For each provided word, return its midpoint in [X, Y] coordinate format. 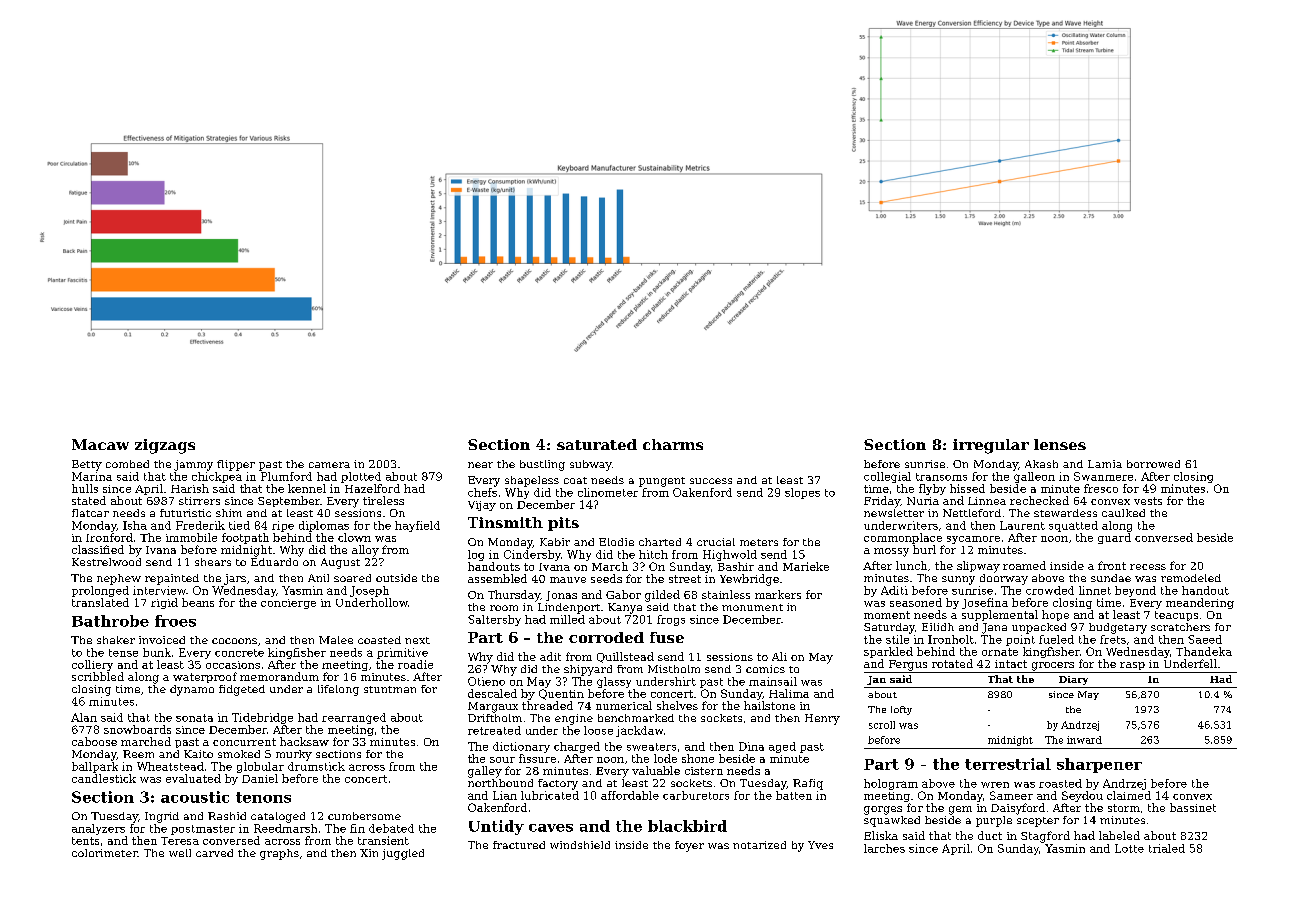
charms [673, 444]
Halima [789, 693]
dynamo [192, 690]
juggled [403, 854]
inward [1084, 740]
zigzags [165, 446]
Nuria [923, 501]
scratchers [1180, 627]
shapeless [532, 481]
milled [567, 619]
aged [782, 747]
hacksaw [304, 741]
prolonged [100, 591]
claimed [1129, 795]
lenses [1060, 444]
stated [89, 500]
